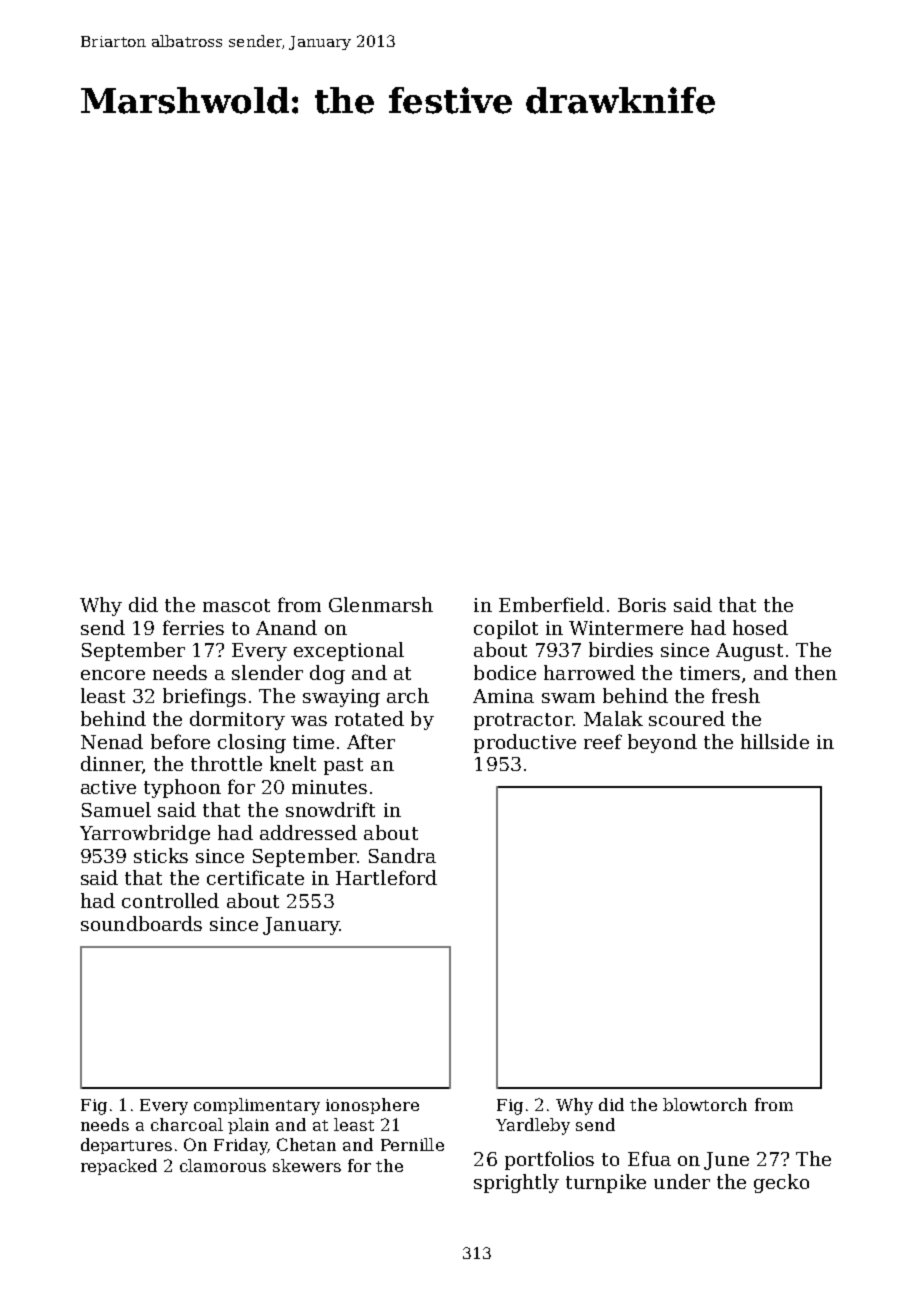 This page has width=924, height=1314. Describe the element at coordinates (642, 605) in the page. I see `Boris` at that location.
